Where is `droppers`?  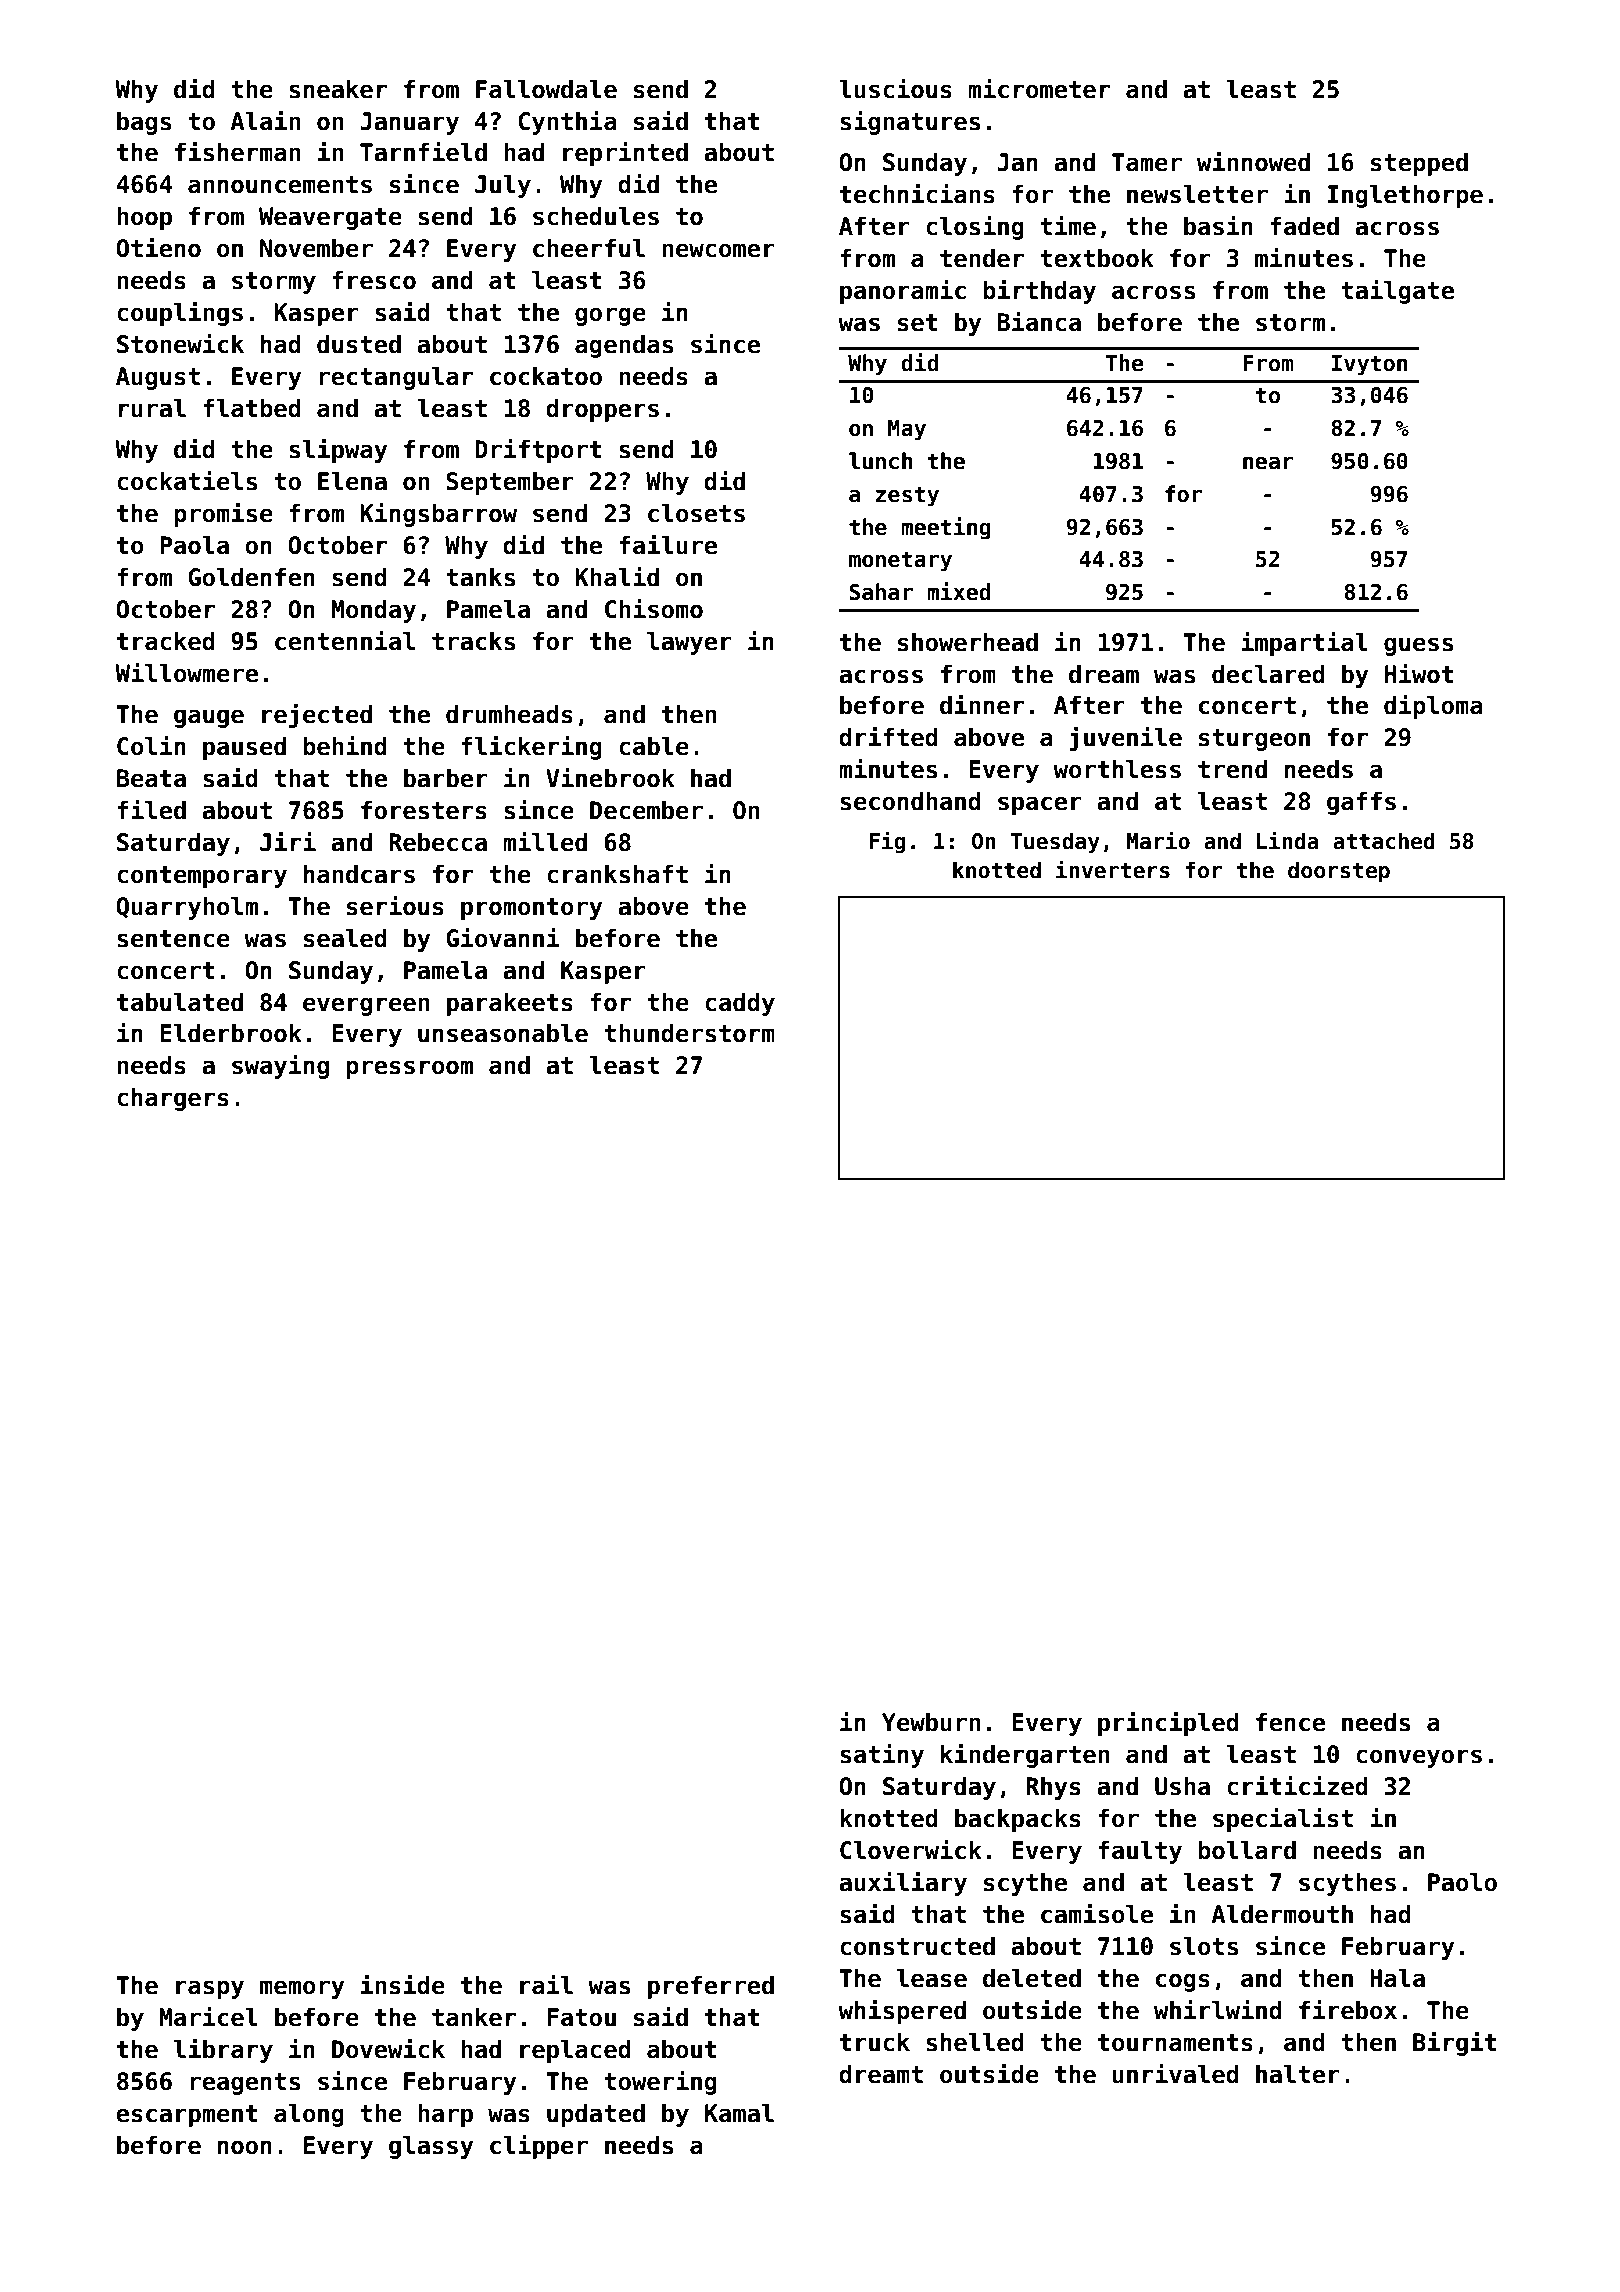
droppers is located at coordinates (602, 410).
